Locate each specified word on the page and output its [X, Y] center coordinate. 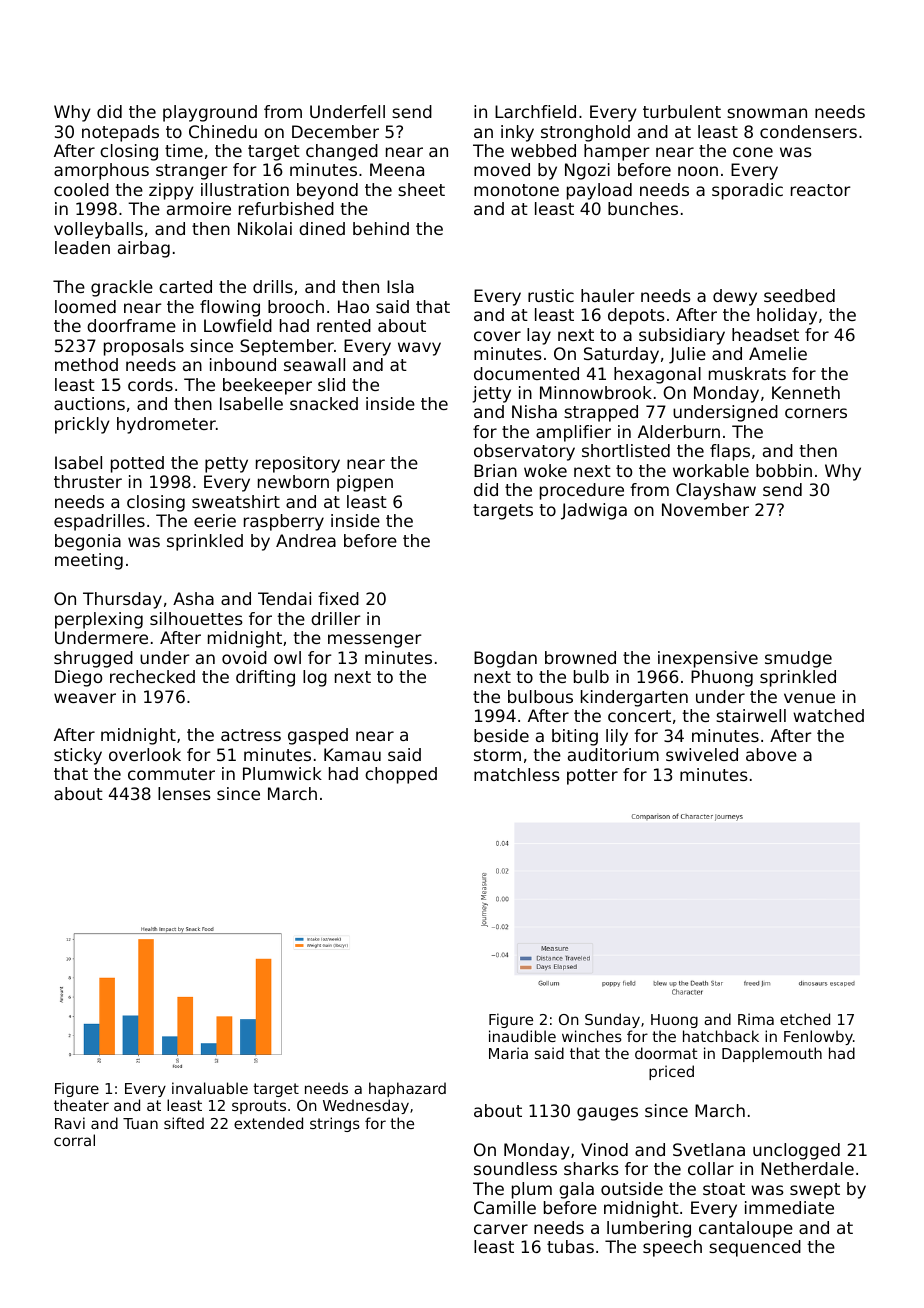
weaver [85, 698]
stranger [192, 172]
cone [753, 152]
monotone [516, 190]
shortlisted [626, 450]
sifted [184, 1123]
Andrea [306, 540]
